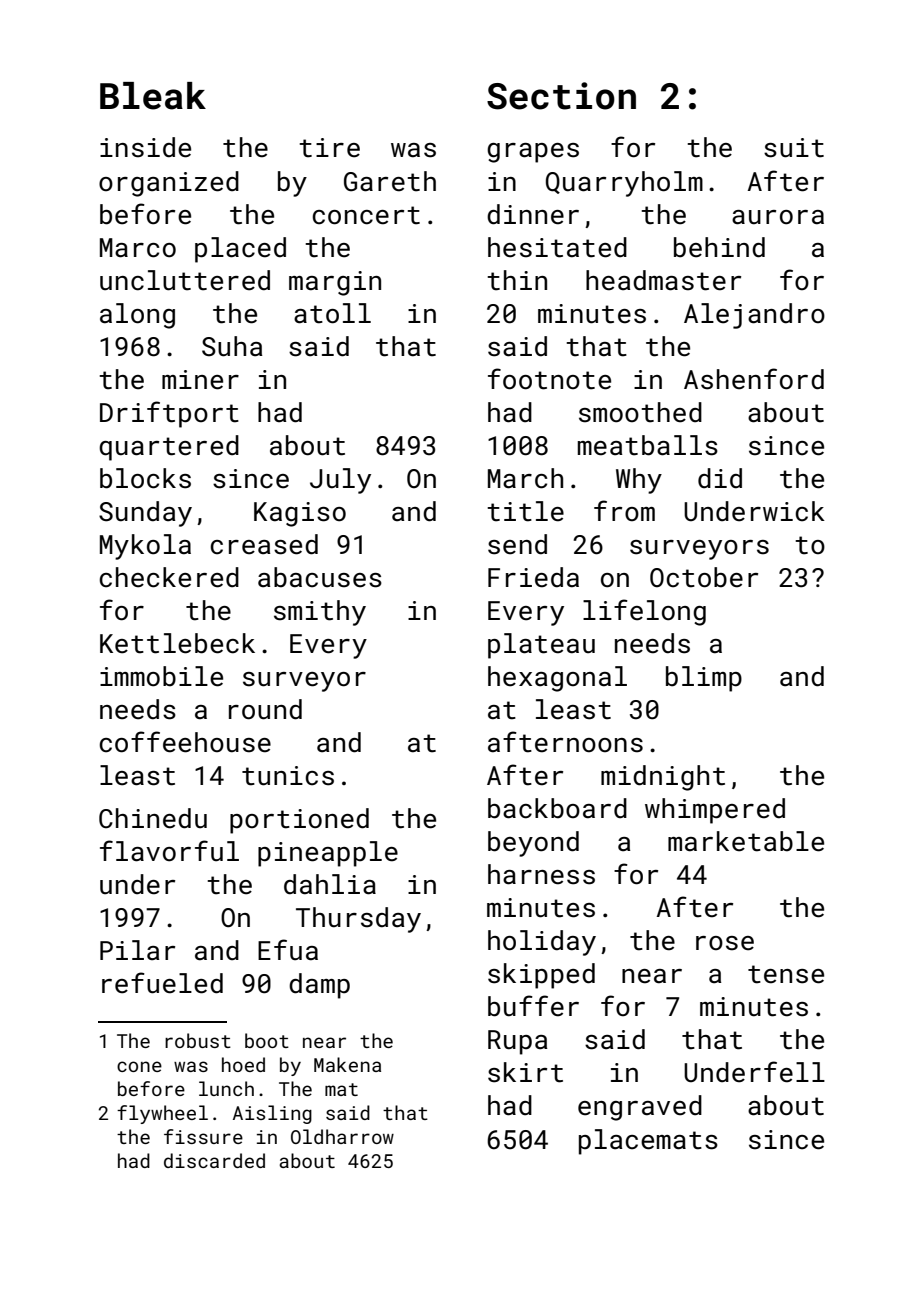  What do you see at coordinates (329, 148) in the screenshot?
I see `tire` at bounding box center [329, 148].
